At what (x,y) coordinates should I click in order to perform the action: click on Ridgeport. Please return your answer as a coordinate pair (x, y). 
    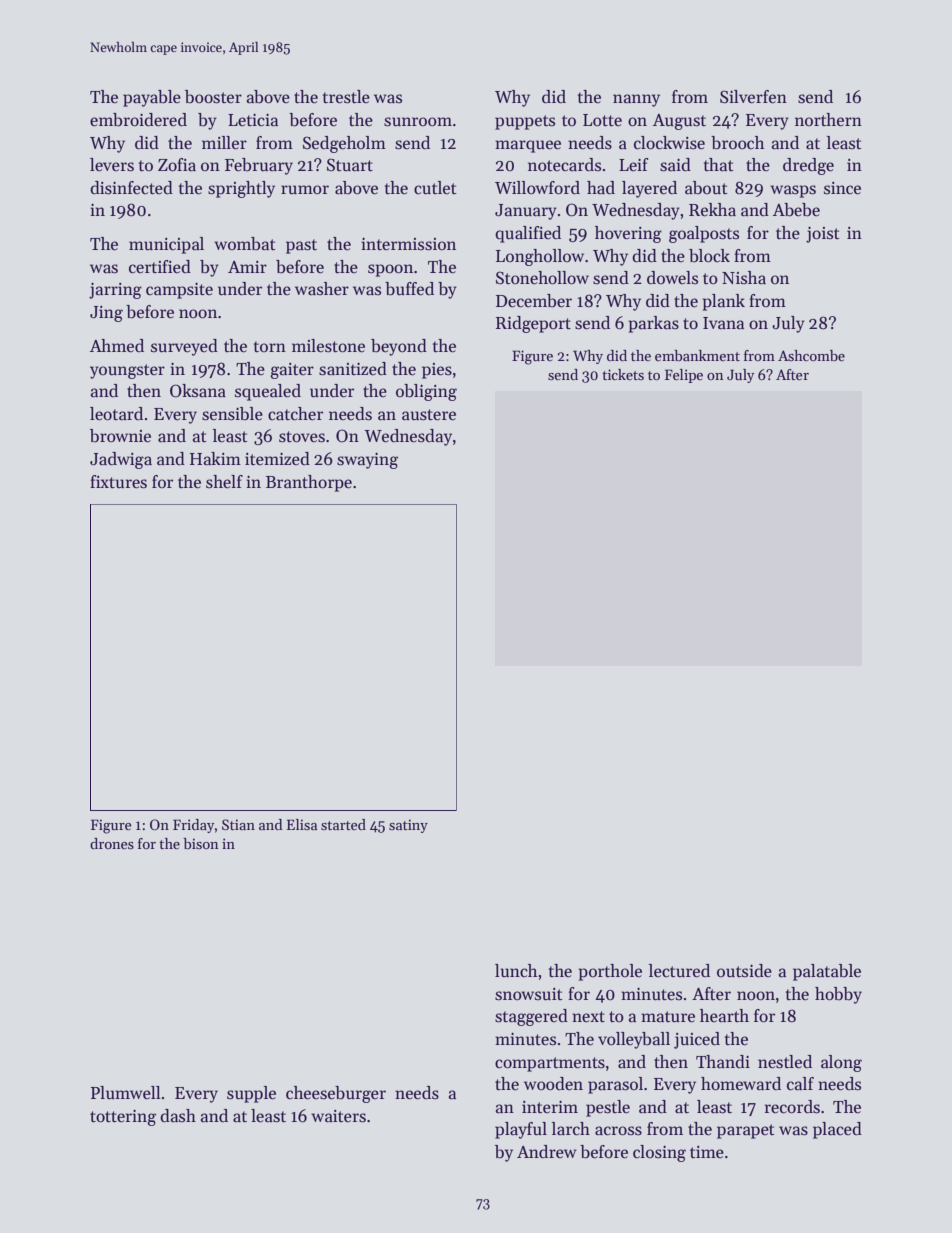
    Looking at the image, I should click on (533, 324).
